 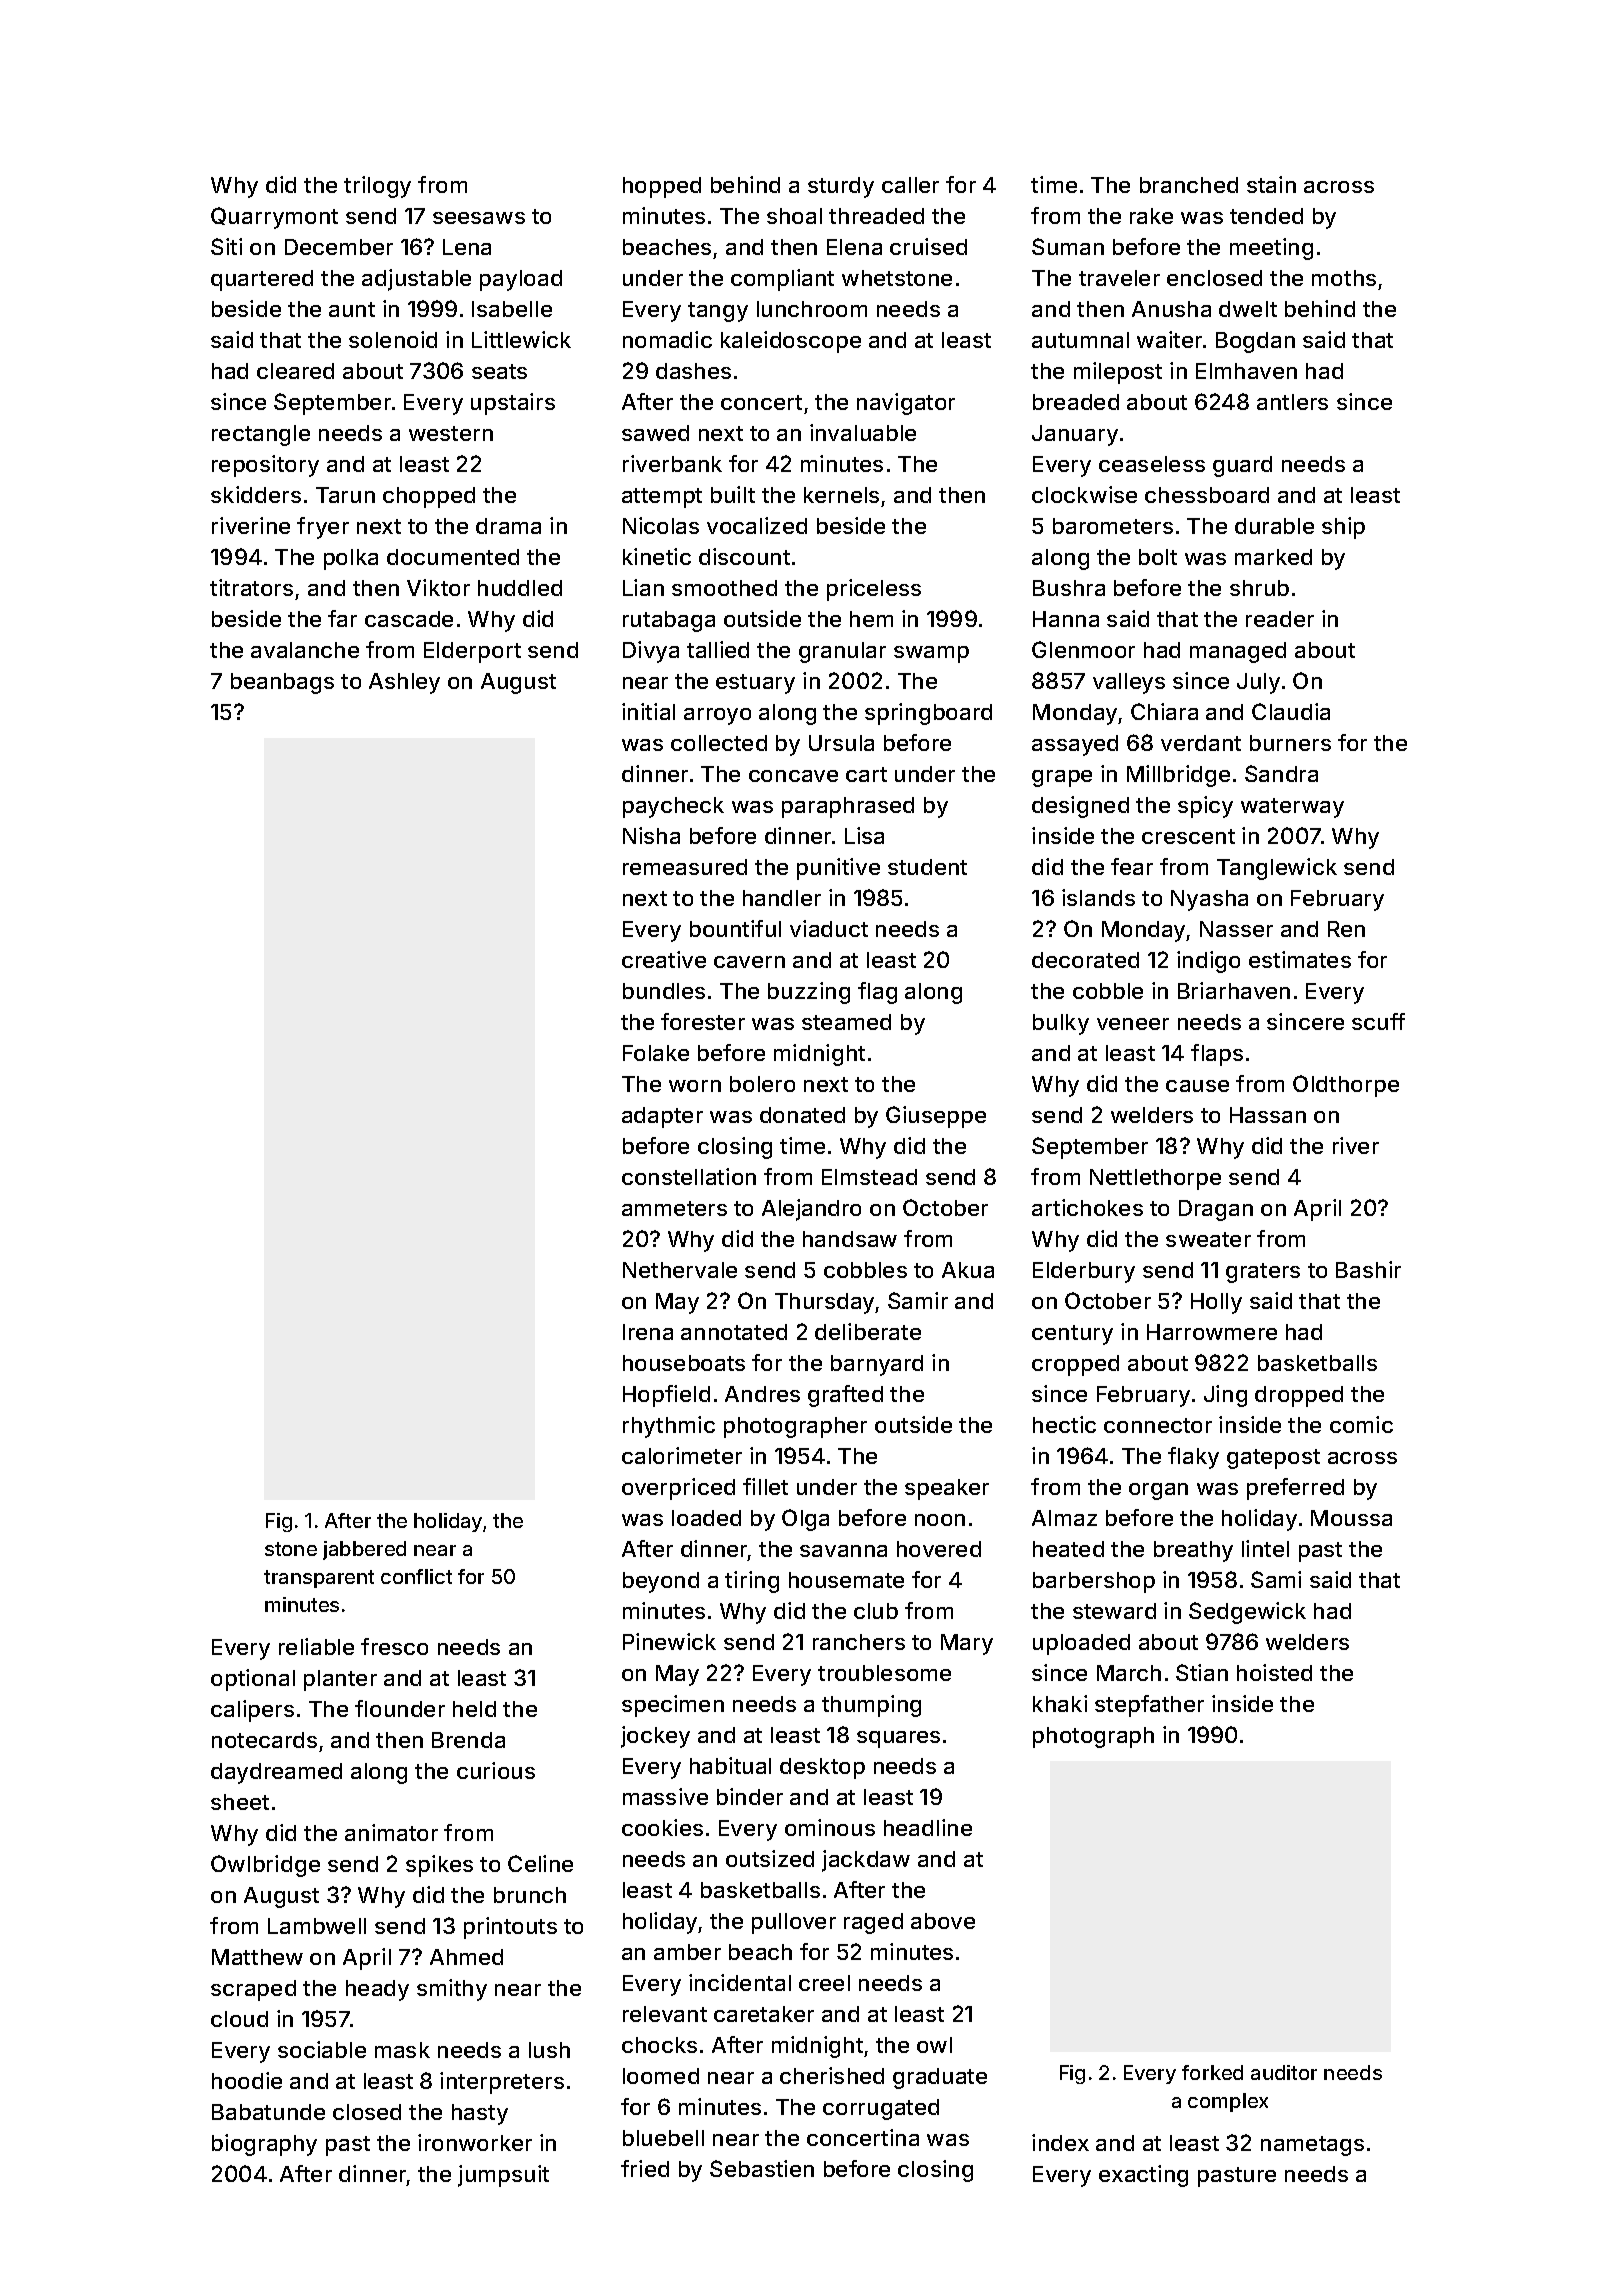 I want to click on fried, so click(x=645, y=2168).
